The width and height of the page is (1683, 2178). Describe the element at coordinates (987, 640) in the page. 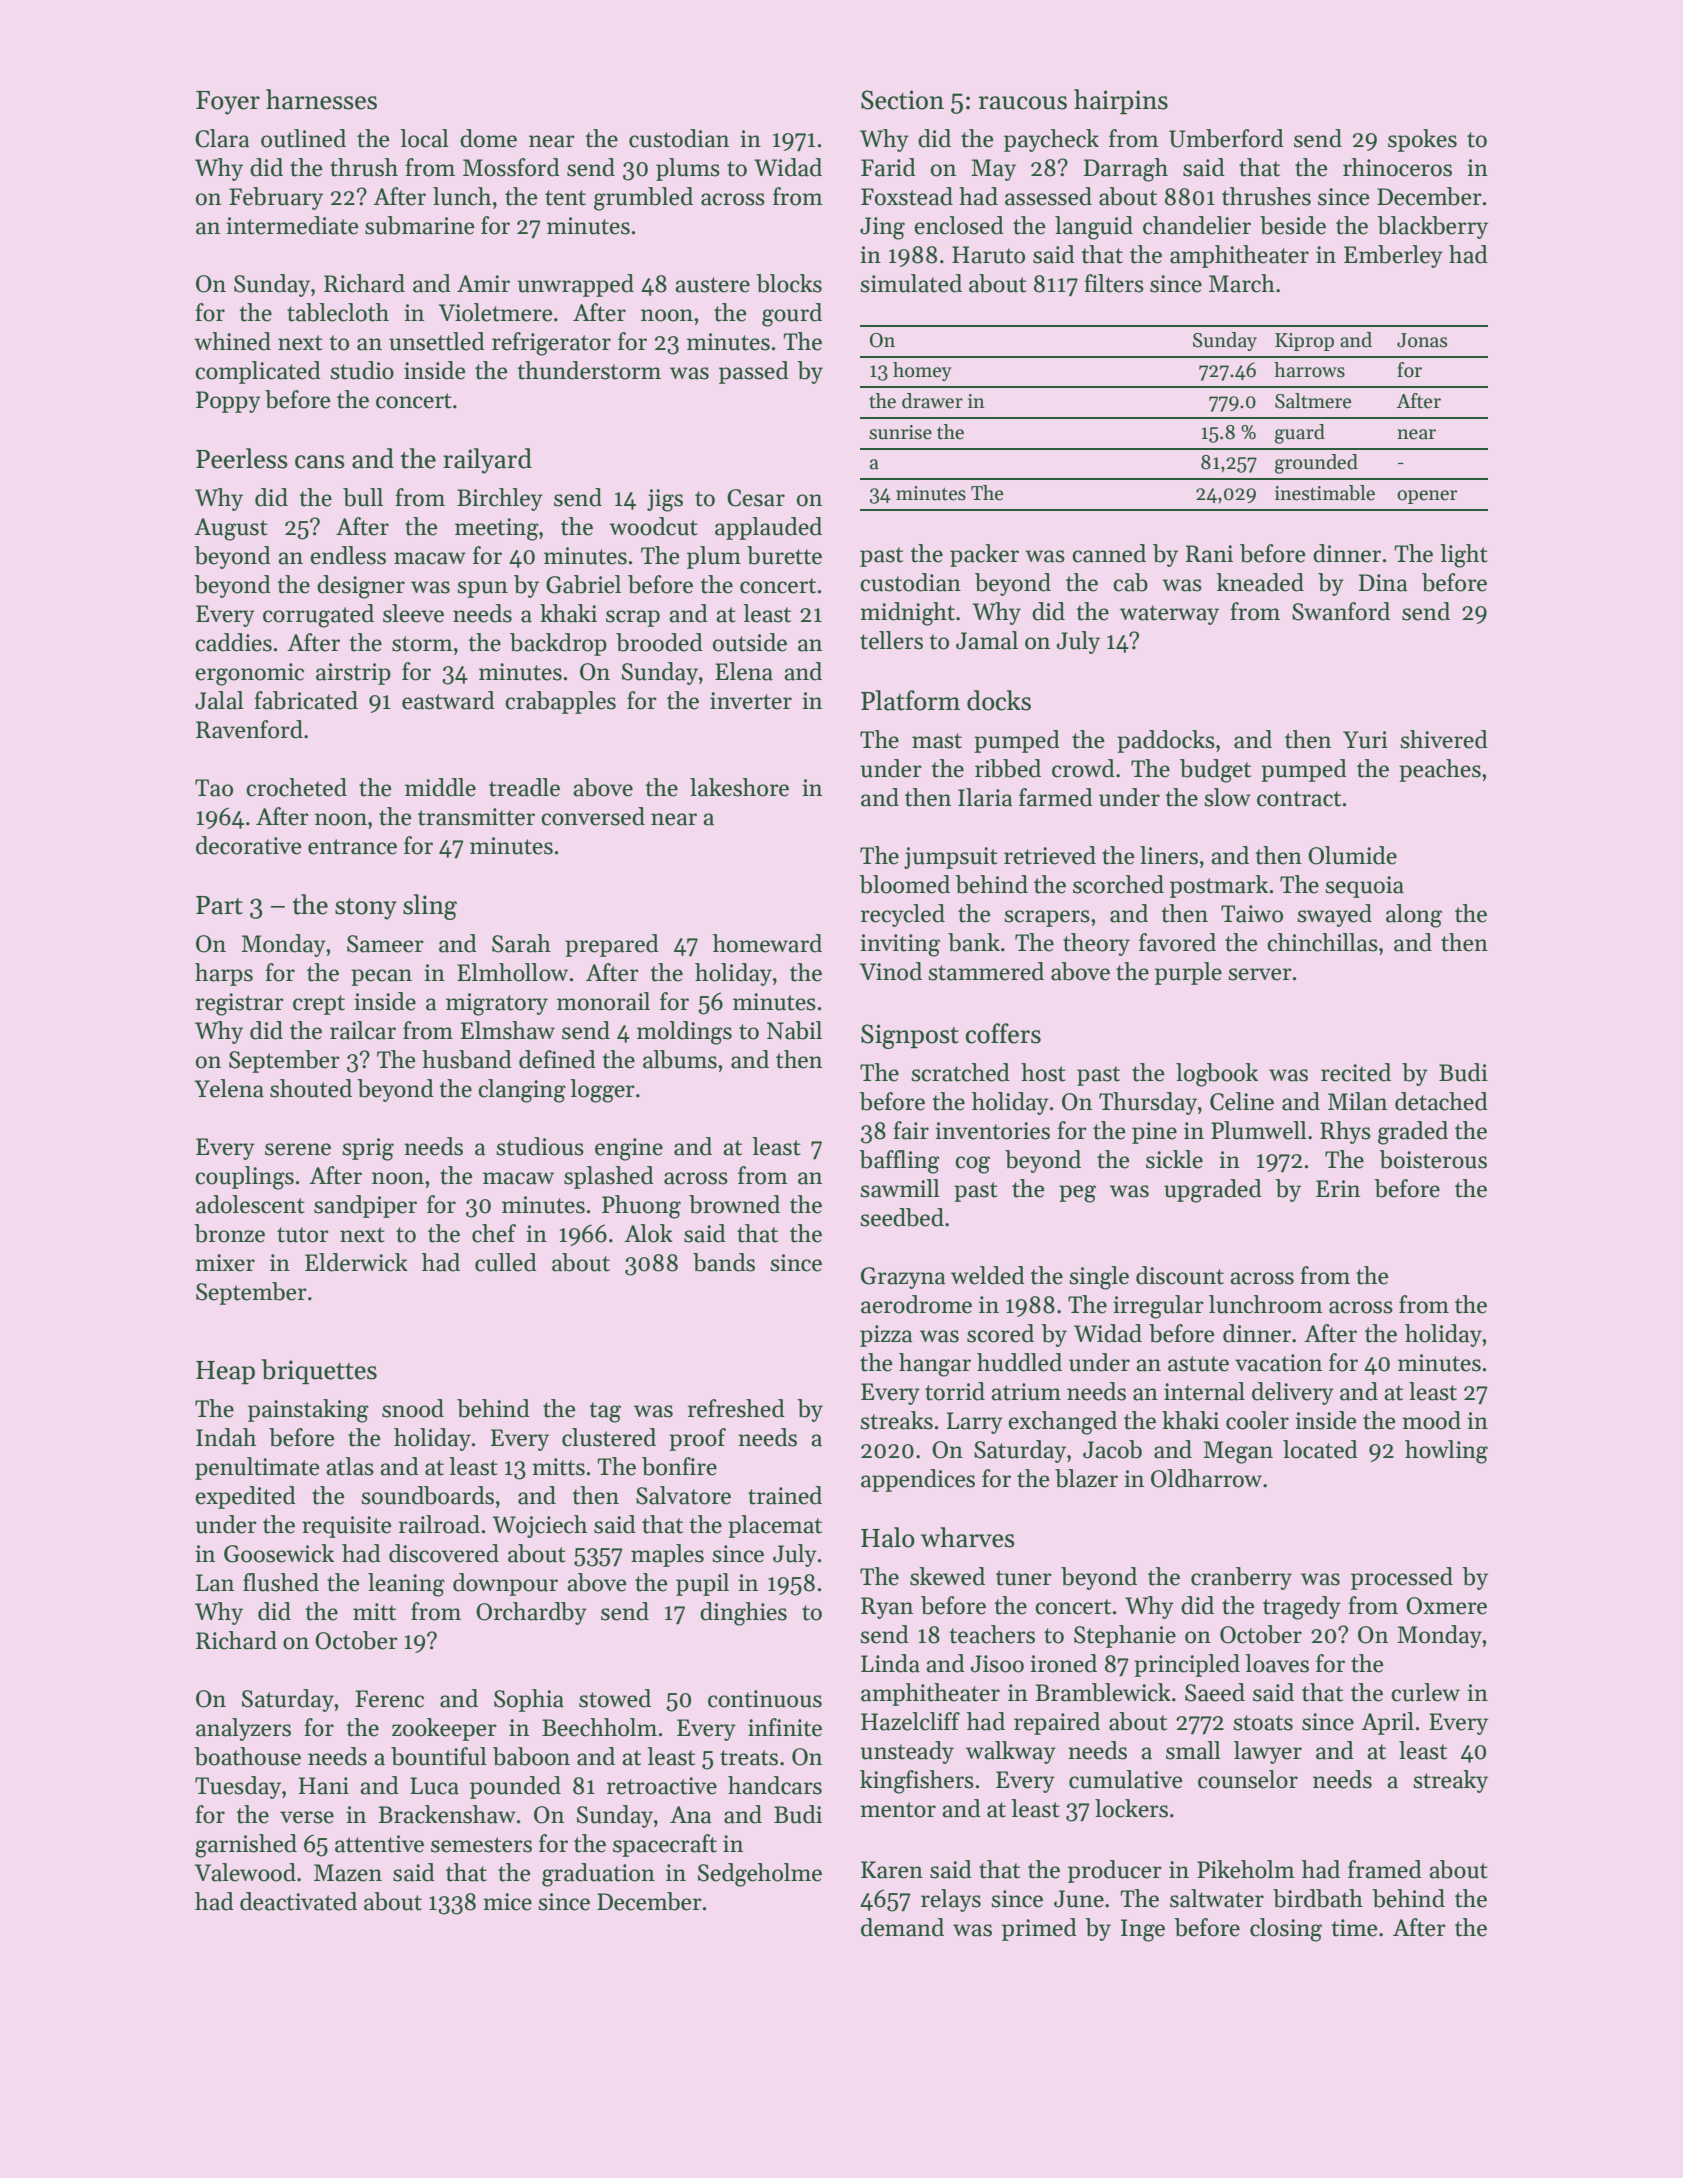

I see `Jamal` at that location.
